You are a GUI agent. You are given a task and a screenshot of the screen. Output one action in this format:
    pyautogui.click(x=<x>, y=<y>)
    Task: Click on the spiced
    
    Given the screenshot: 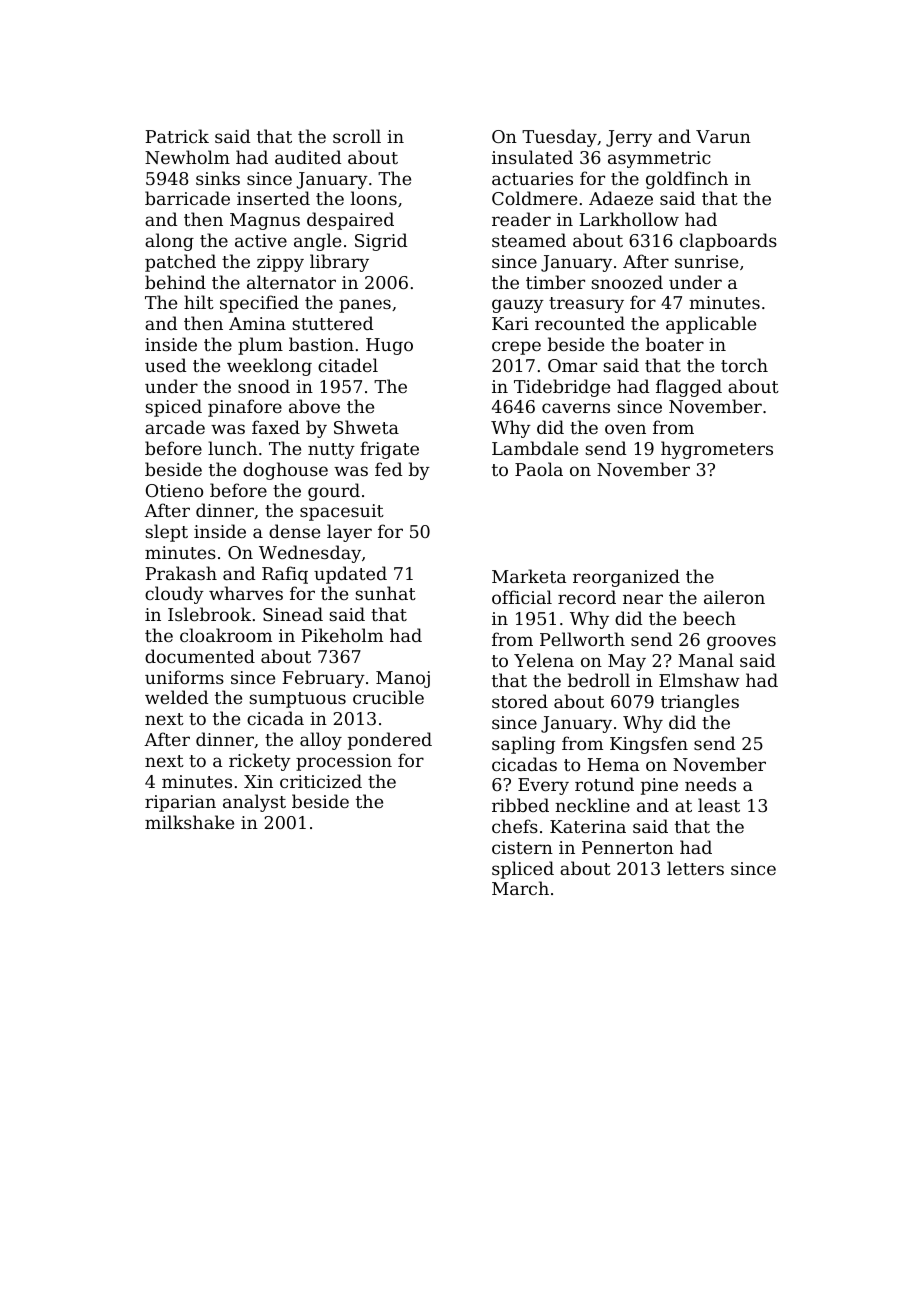 What is the action you would take?
    pyautogui.click(x=173, y=408)
